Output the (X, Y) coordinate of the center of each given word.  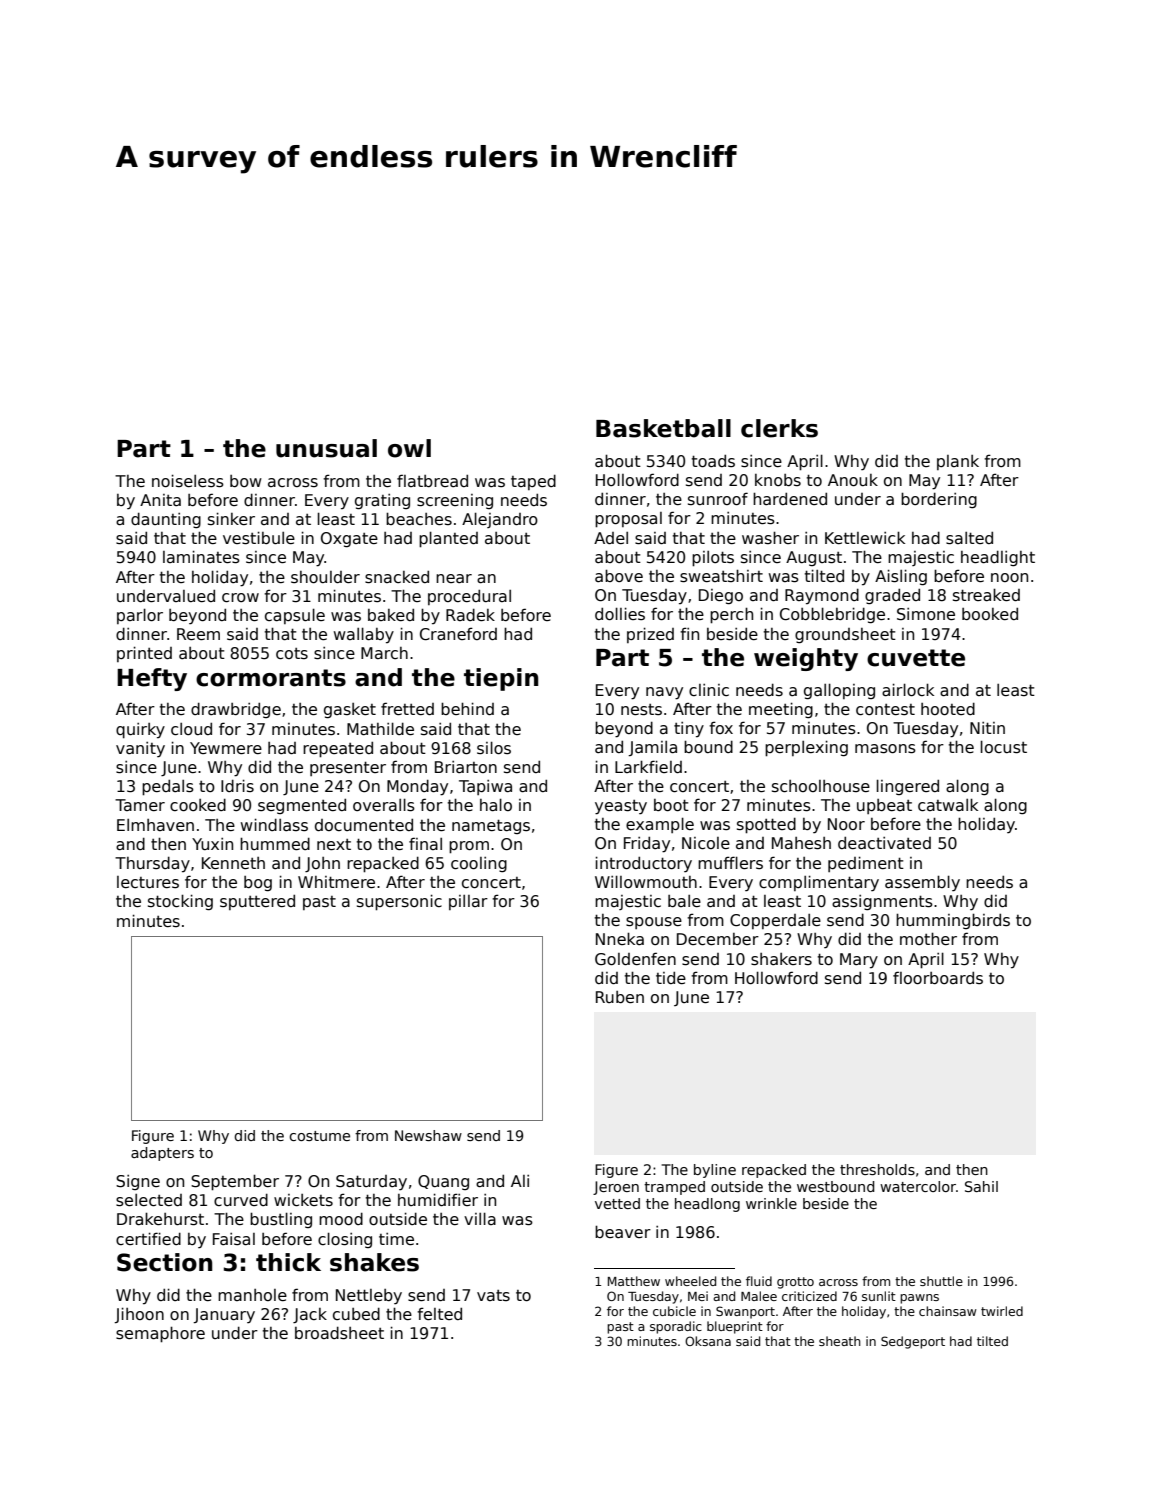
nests (641, 710)
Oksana (708, 1341)
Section (164, 1262)
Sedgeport (913, 1342)
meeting (781, 710)
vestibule (259, 538)
